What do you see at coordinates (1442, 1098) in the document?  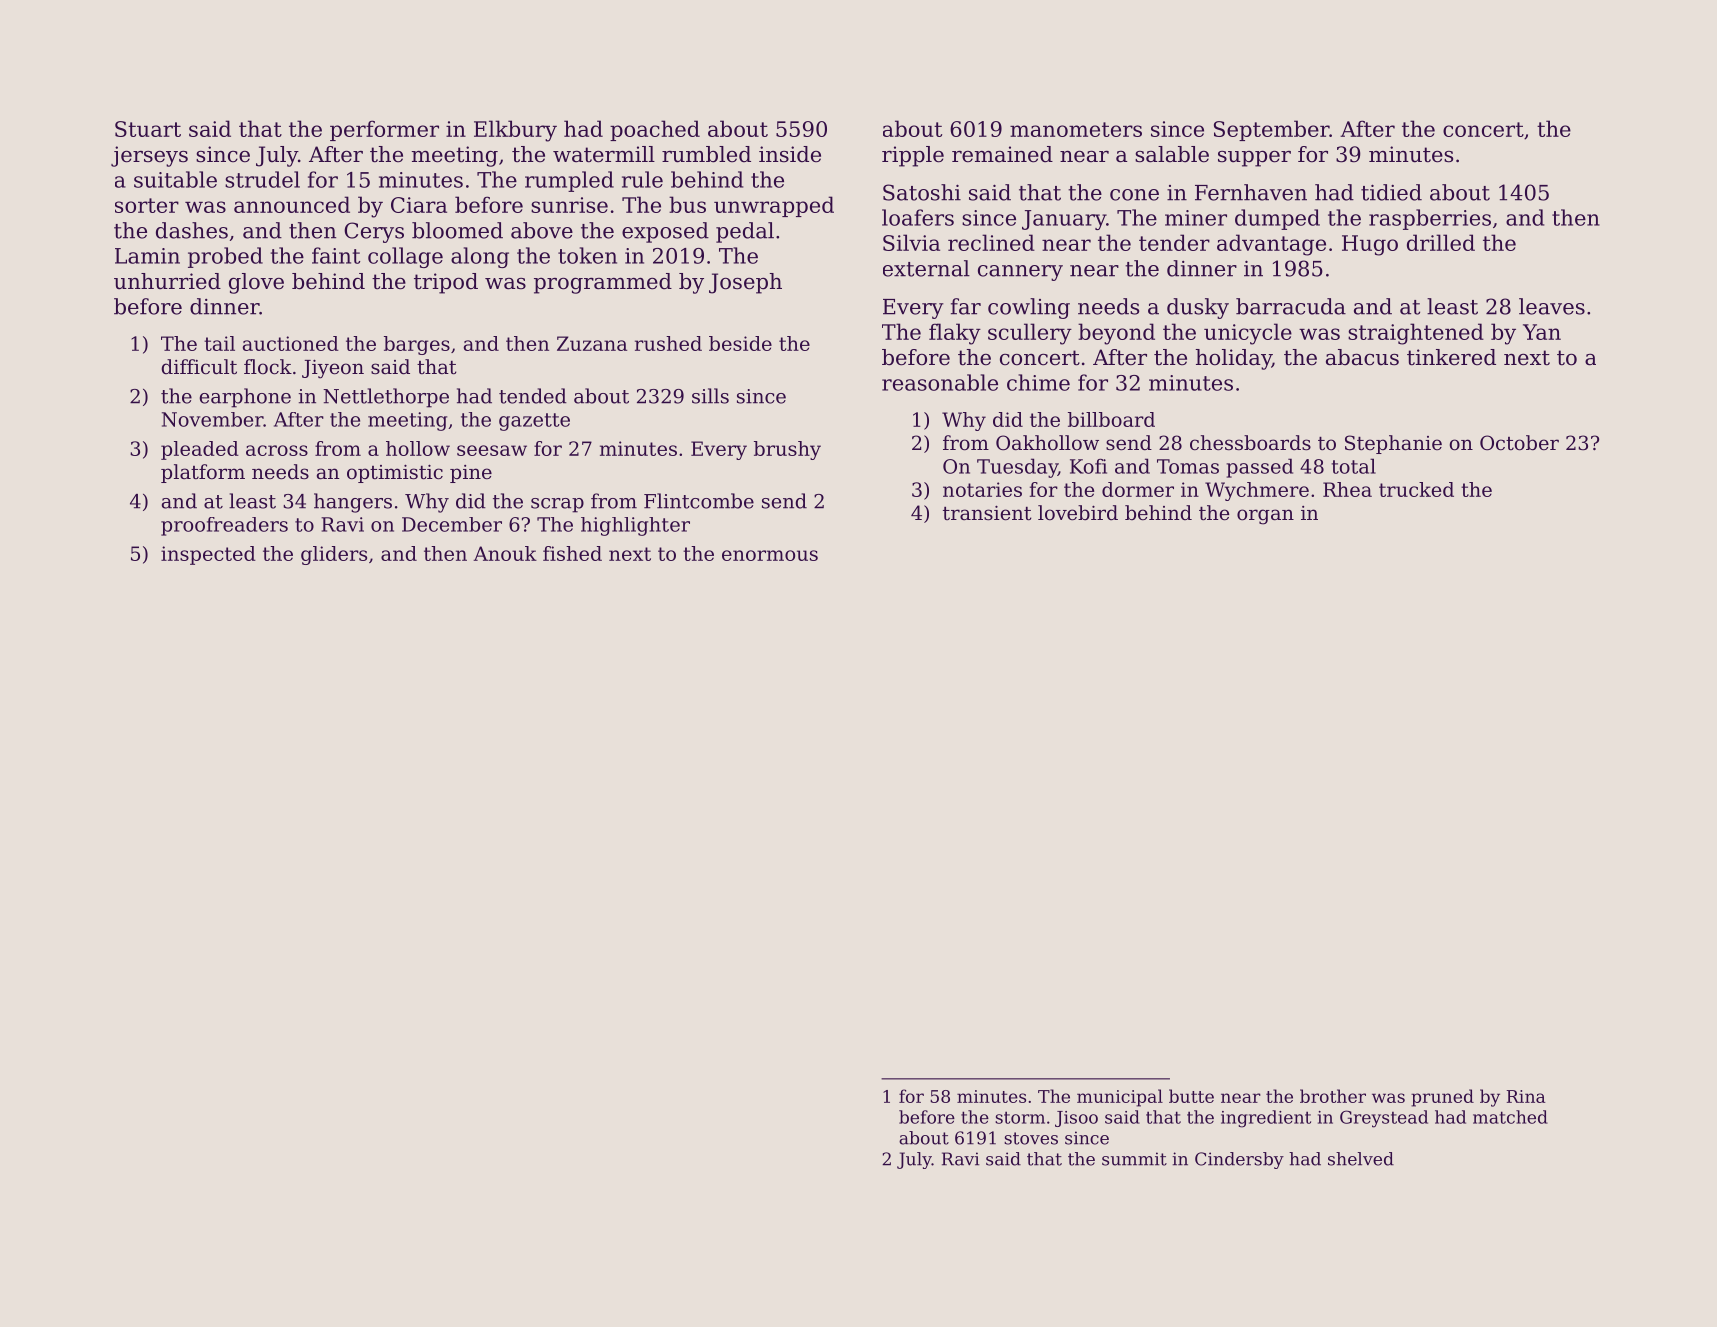 I see `pruned` at bounding box center [1442, 1098].
